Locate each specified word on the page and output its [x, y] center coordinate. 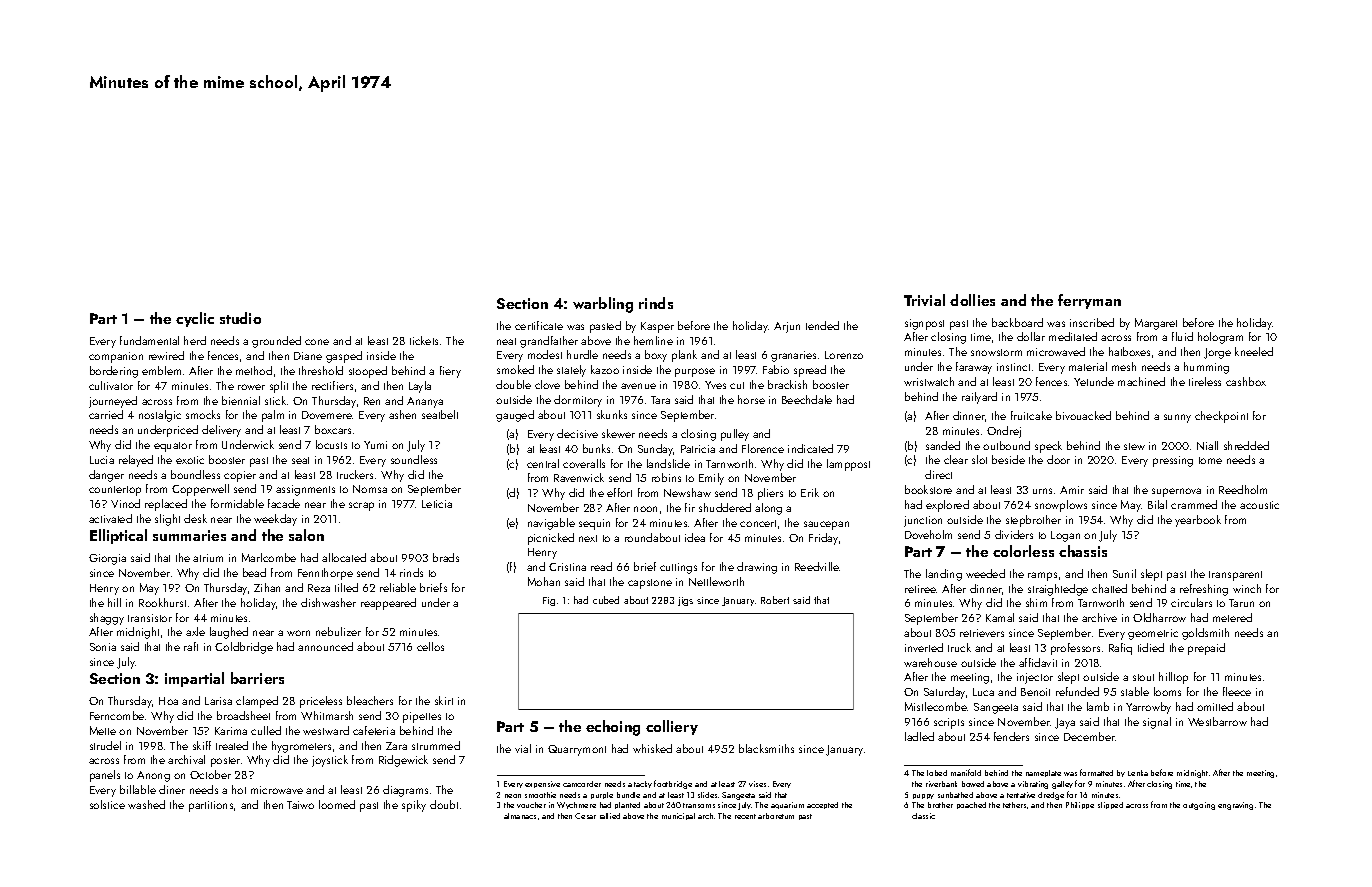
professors [1075, 649]
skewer [618, 433]
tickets [424, 340]
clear [956, 459]
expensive [542, 784]
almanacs [520, 816]
